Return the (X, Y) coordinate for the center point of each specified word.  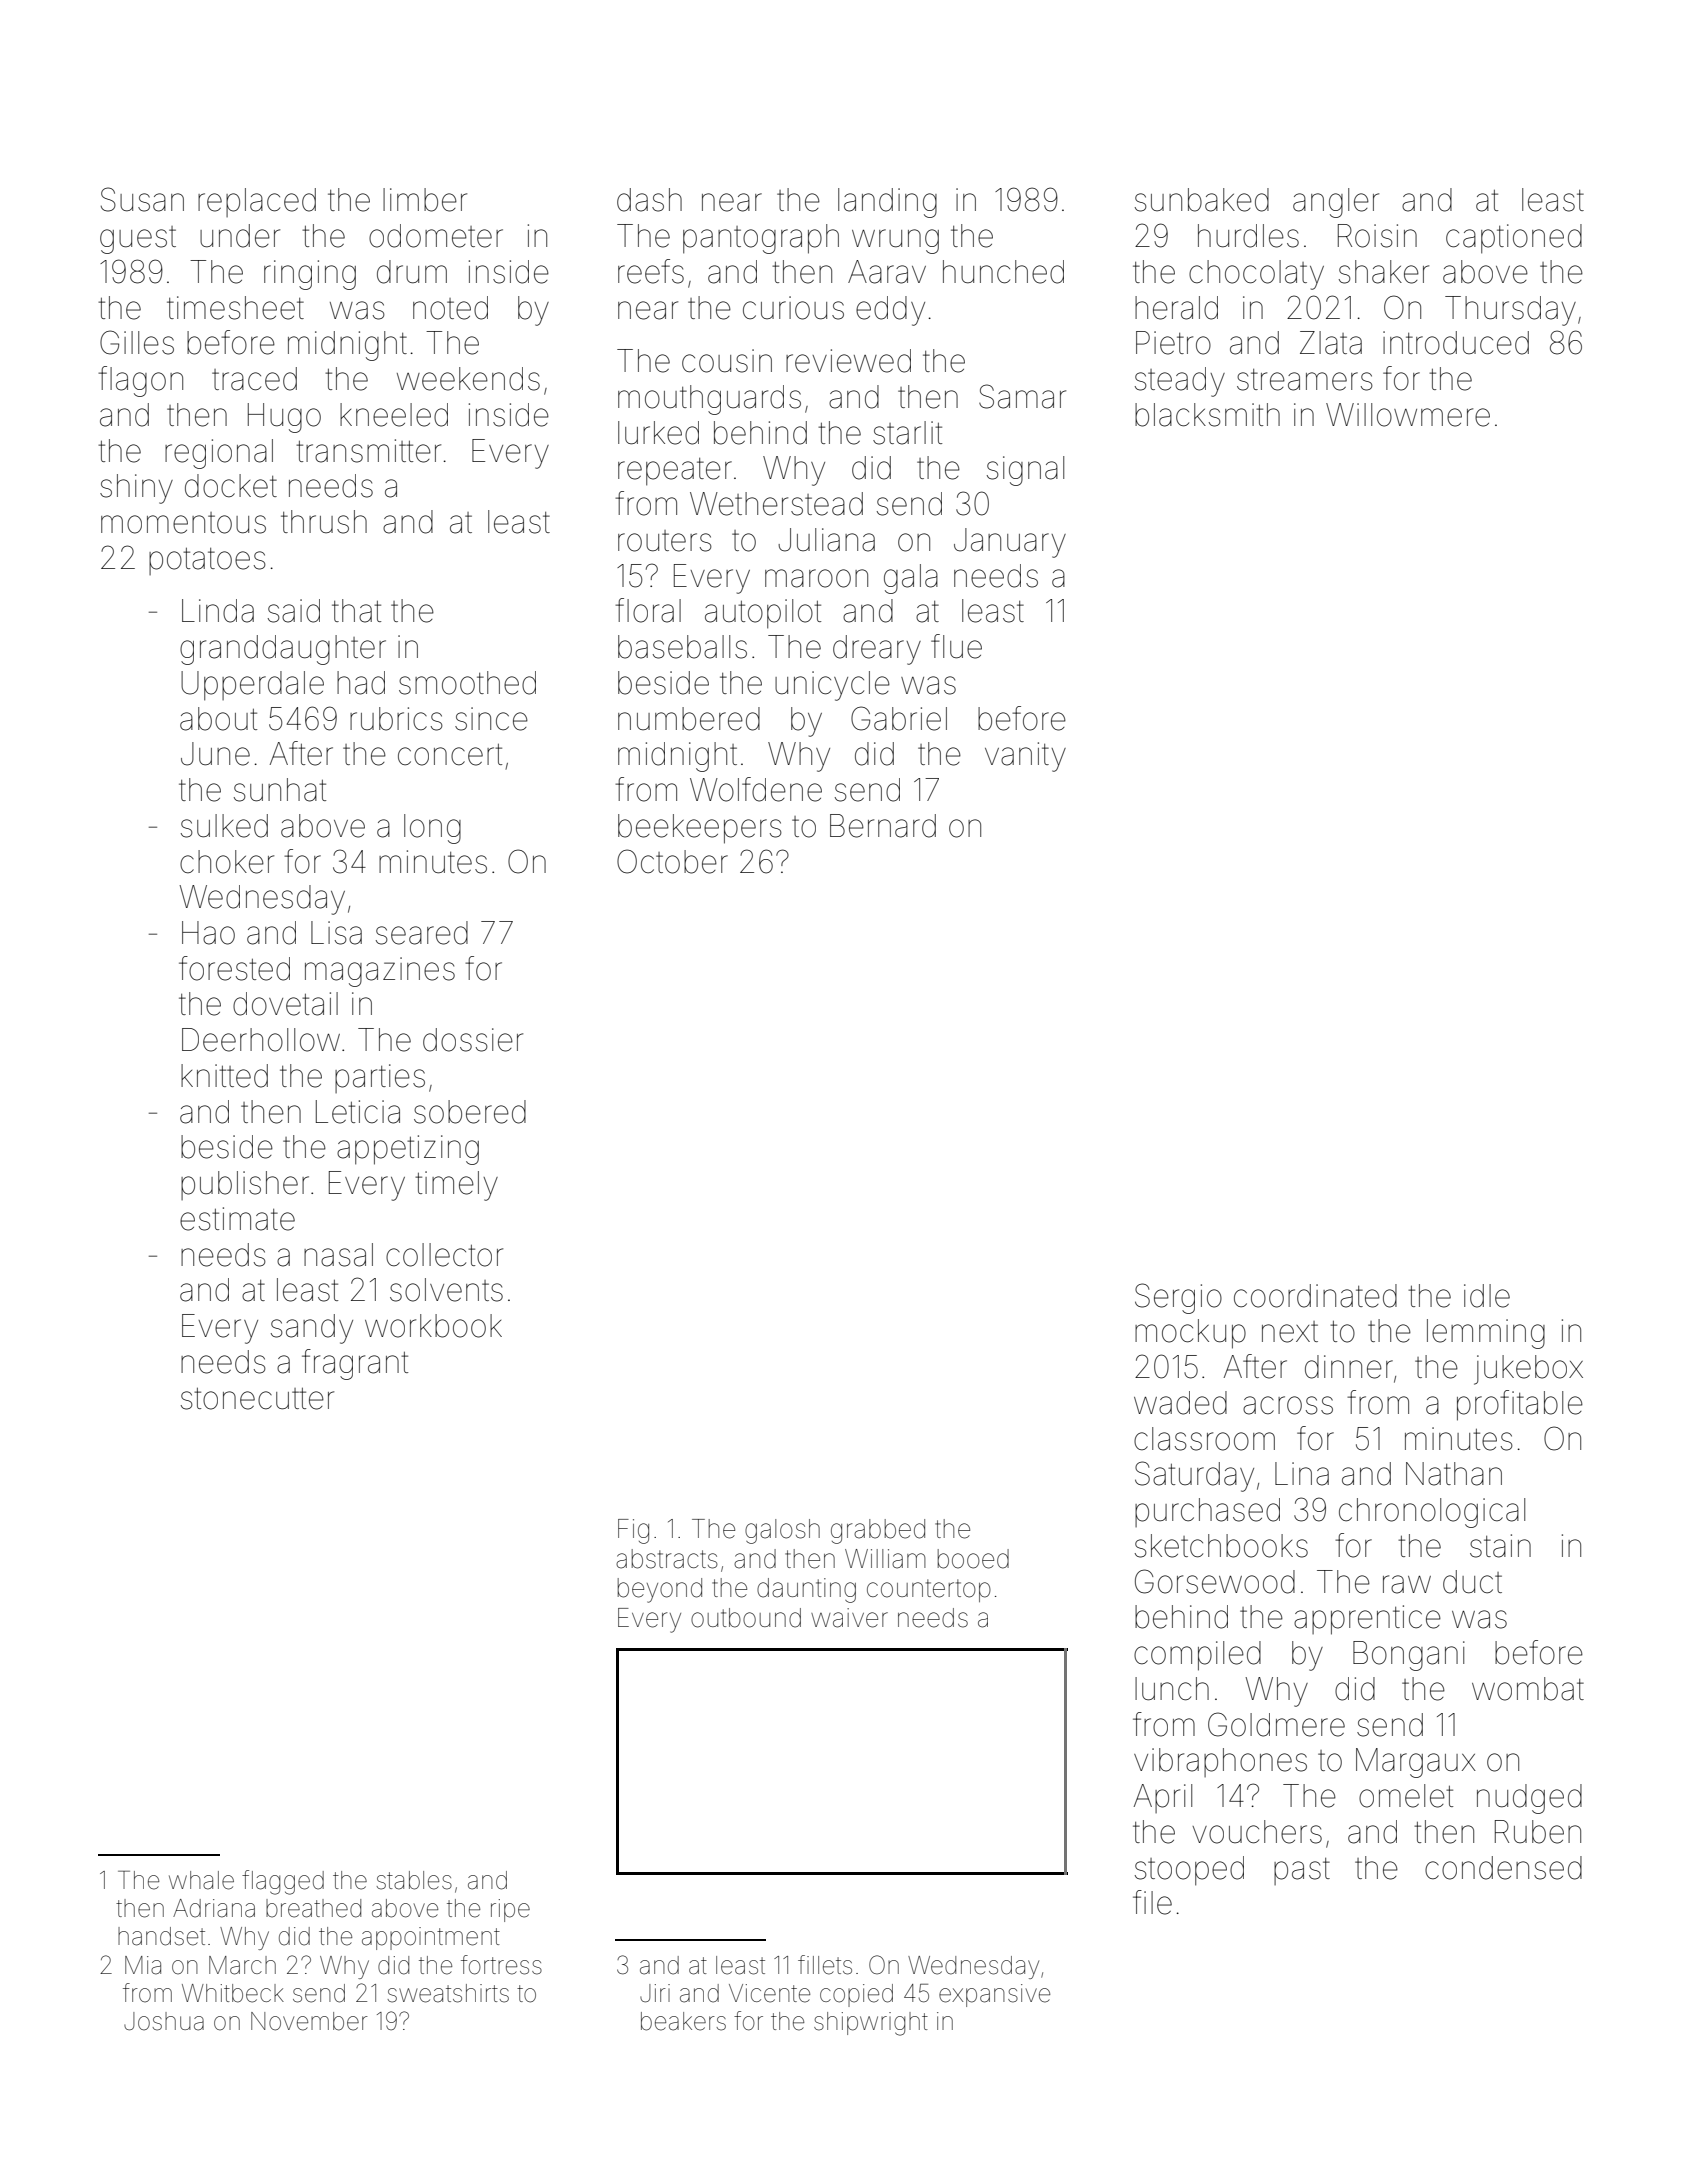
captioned (1514, 239)
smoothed (467, 683)
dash (649, 200)
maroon (816, 578)
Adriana (214, 1908)
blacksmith (1207, 415)
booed (973, 1559)
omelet (1406, 1796)
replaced (257, 202)
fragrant (355, 1364)
